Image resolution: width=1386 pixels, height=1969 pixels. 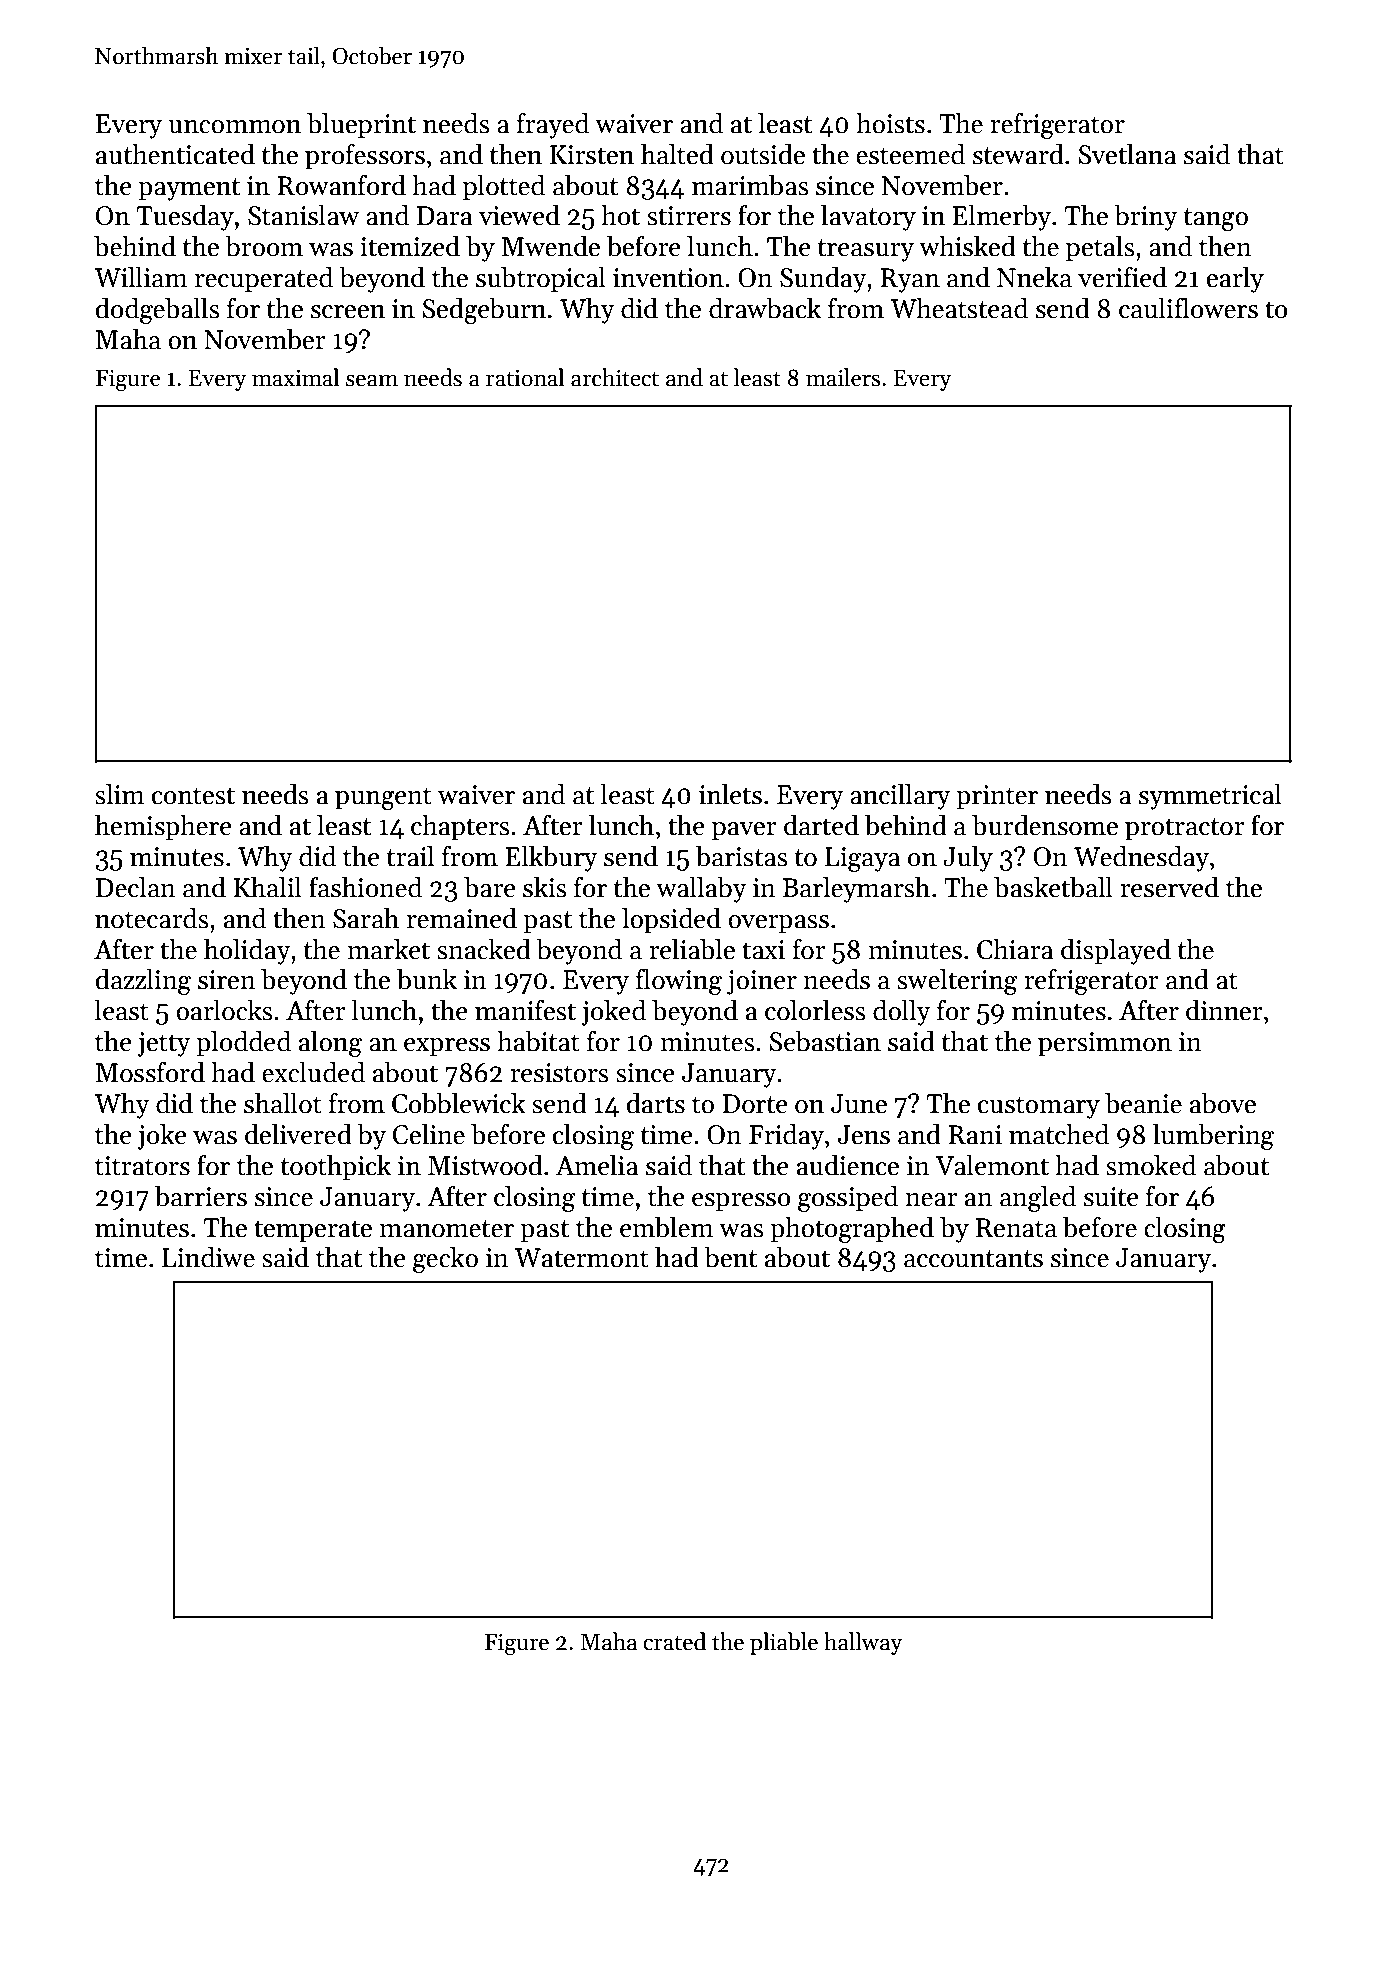 I want to click on accountants, so click(x=973, y=1259).
